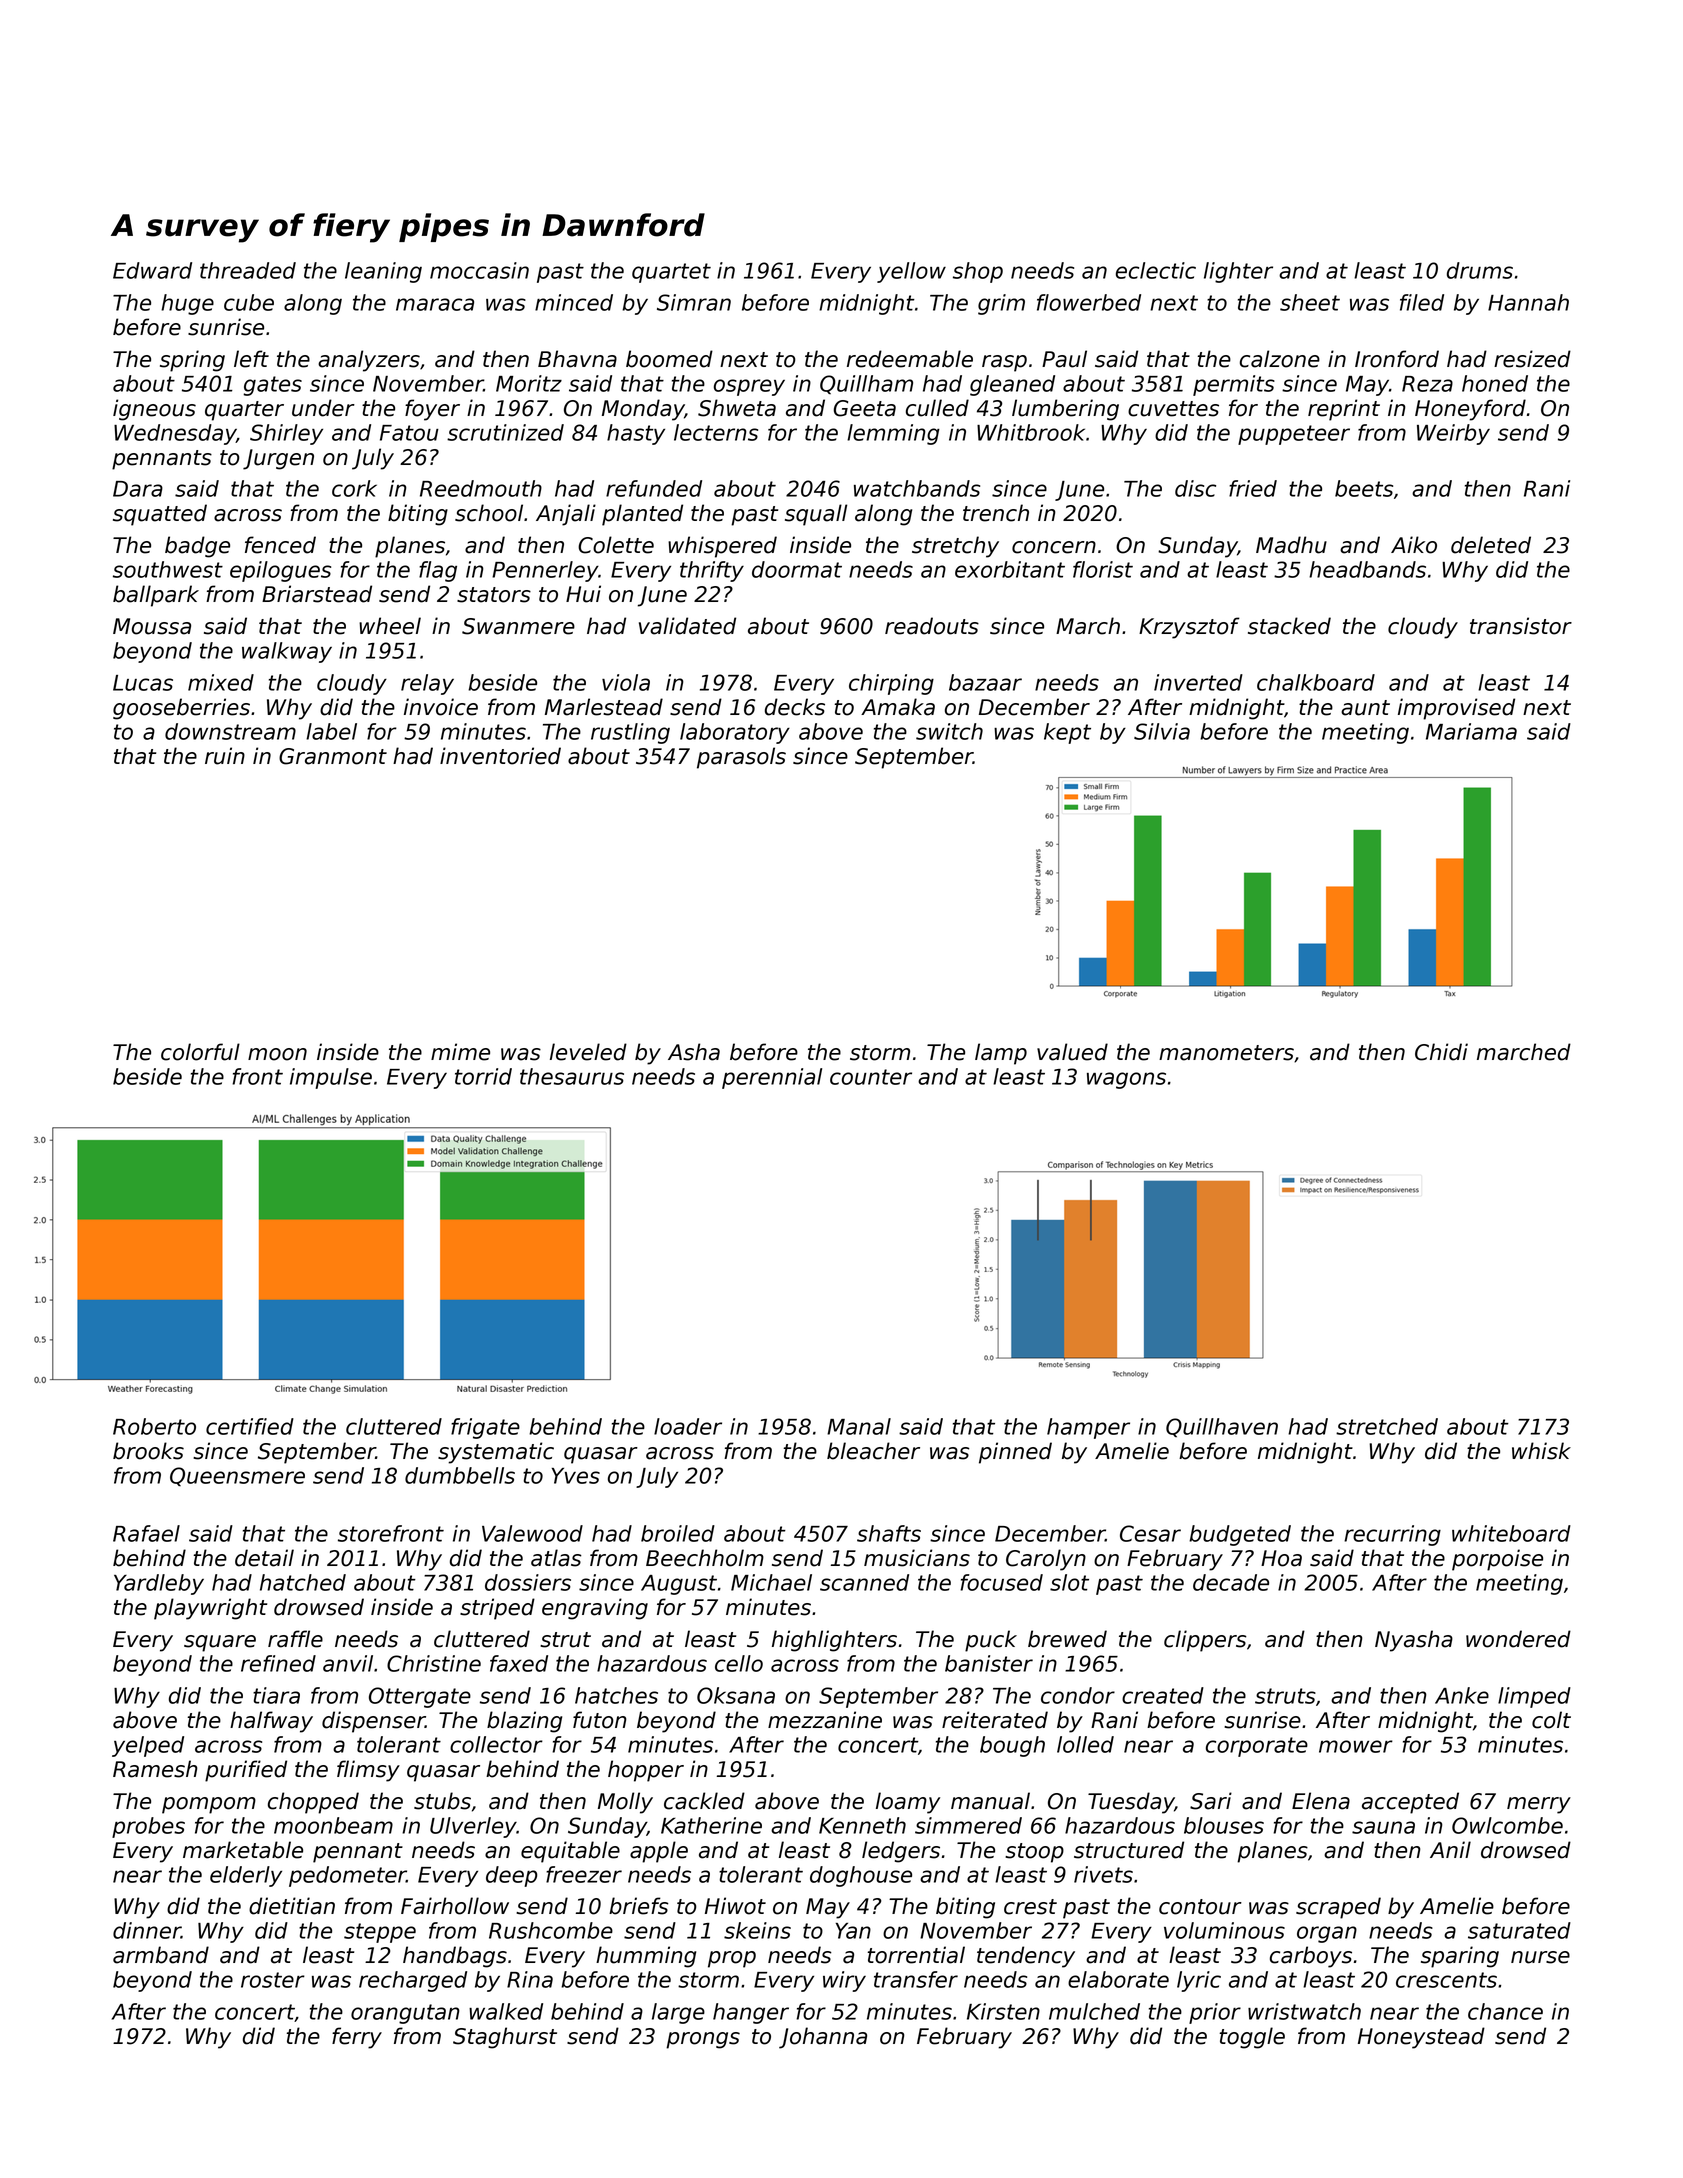 This screenshot has height=2178, width=1683. What do you see at coordinates (1480, 270) in the screenshot?
I see `drums` at bounding box center [1480, 270].
